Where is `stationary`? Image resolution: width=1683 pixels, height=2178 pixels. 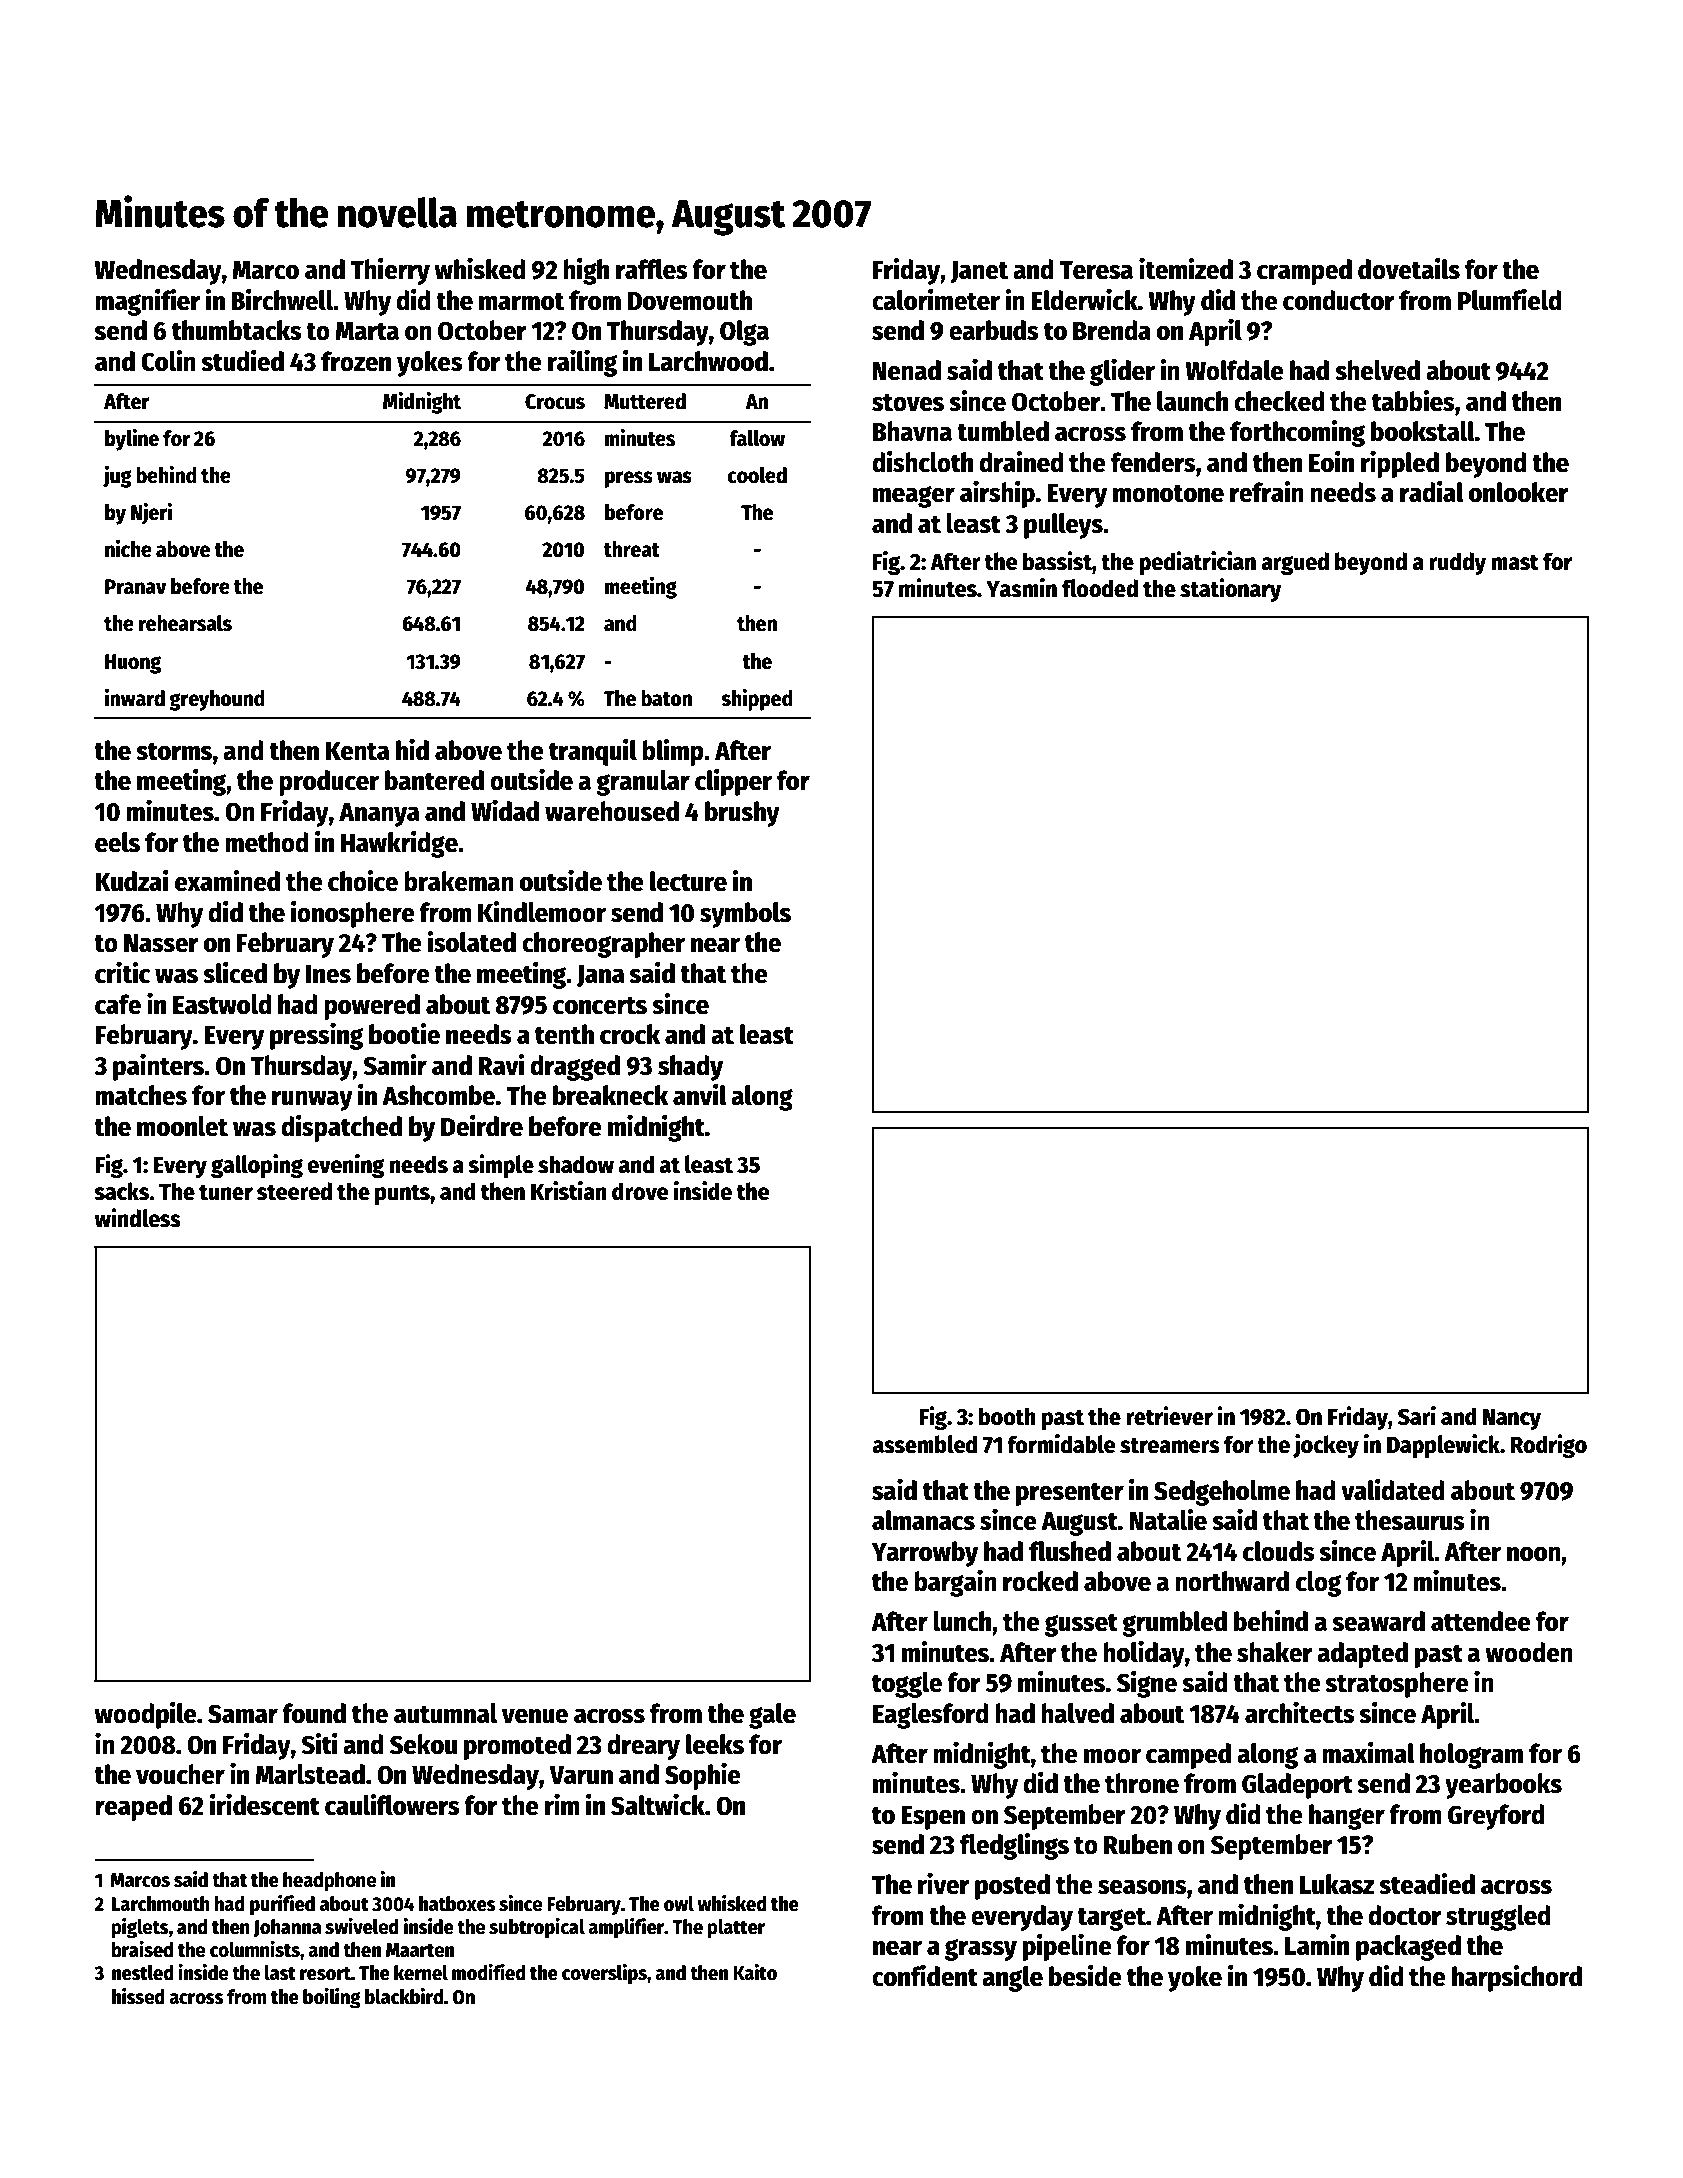 stationary is located at coordinates (1231, 590).
